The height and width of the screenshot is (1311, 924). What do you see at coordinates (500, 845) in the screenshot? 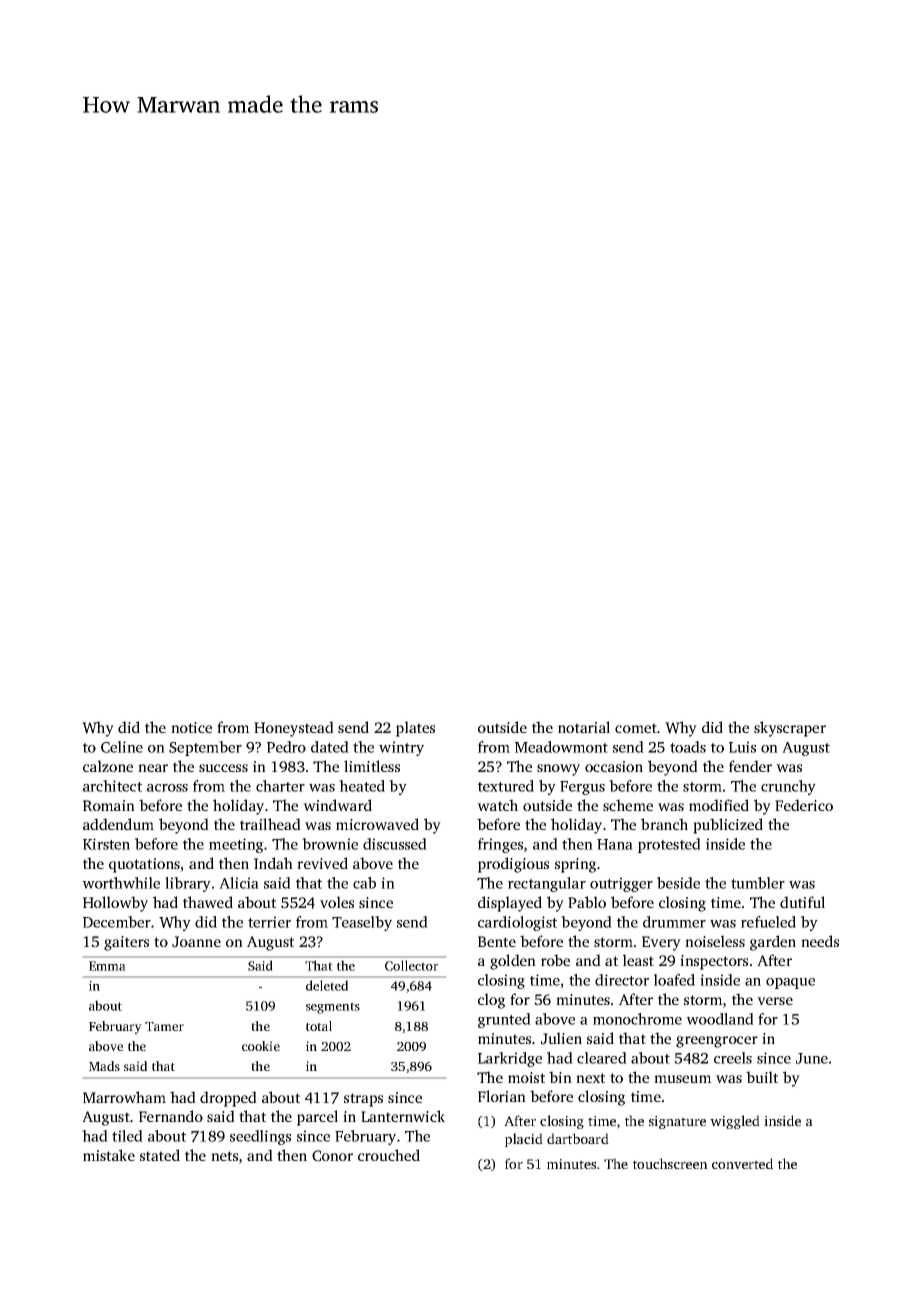
I see `fringes` at bounding box center [500, 845].
